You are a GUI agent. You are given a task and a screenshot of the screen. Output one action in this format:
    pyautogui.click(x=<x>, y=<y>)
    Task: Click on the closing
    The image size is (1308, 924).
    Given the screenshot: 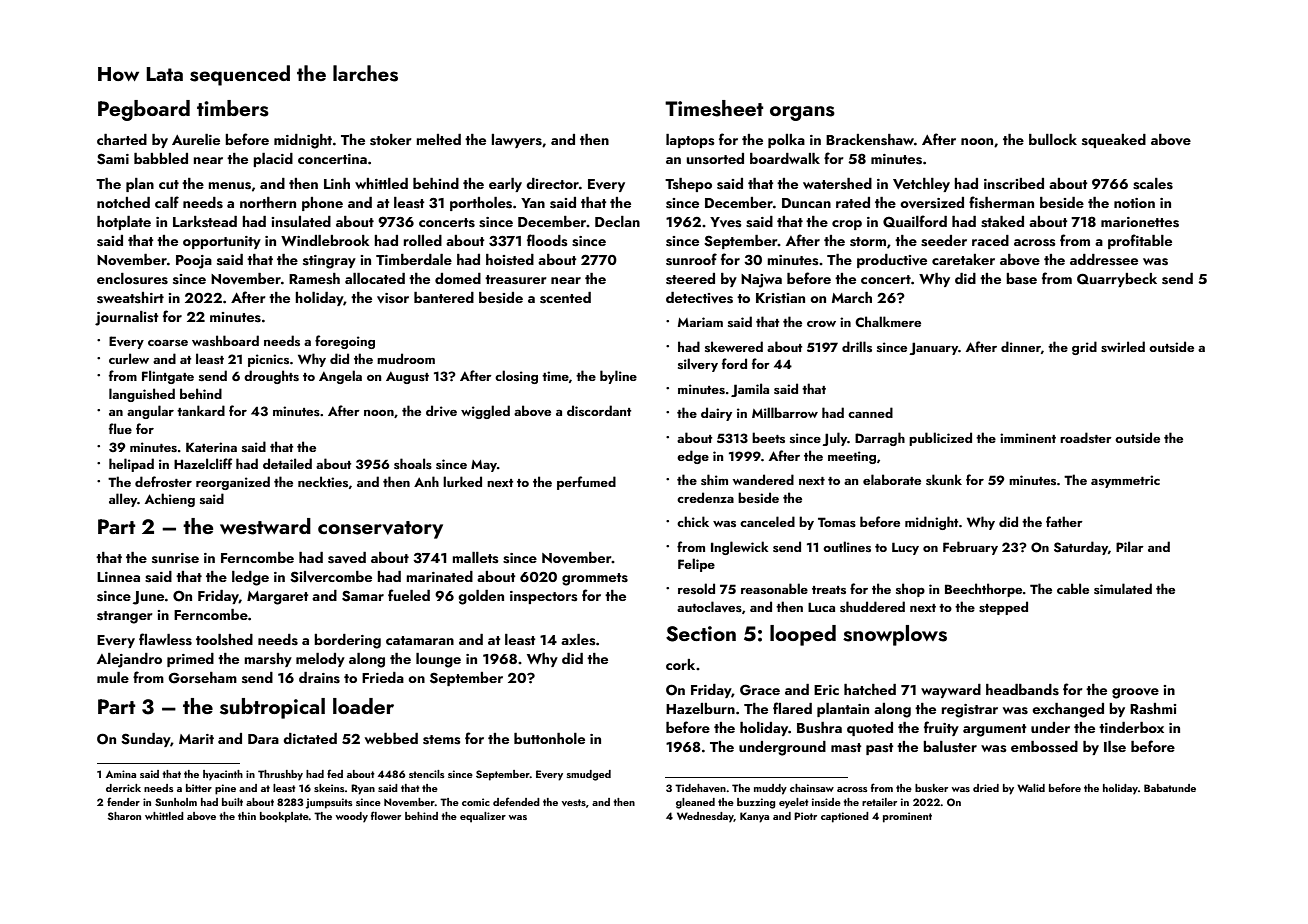 What is the action you would take?
    pyautogui.click(x=516, y=377)
